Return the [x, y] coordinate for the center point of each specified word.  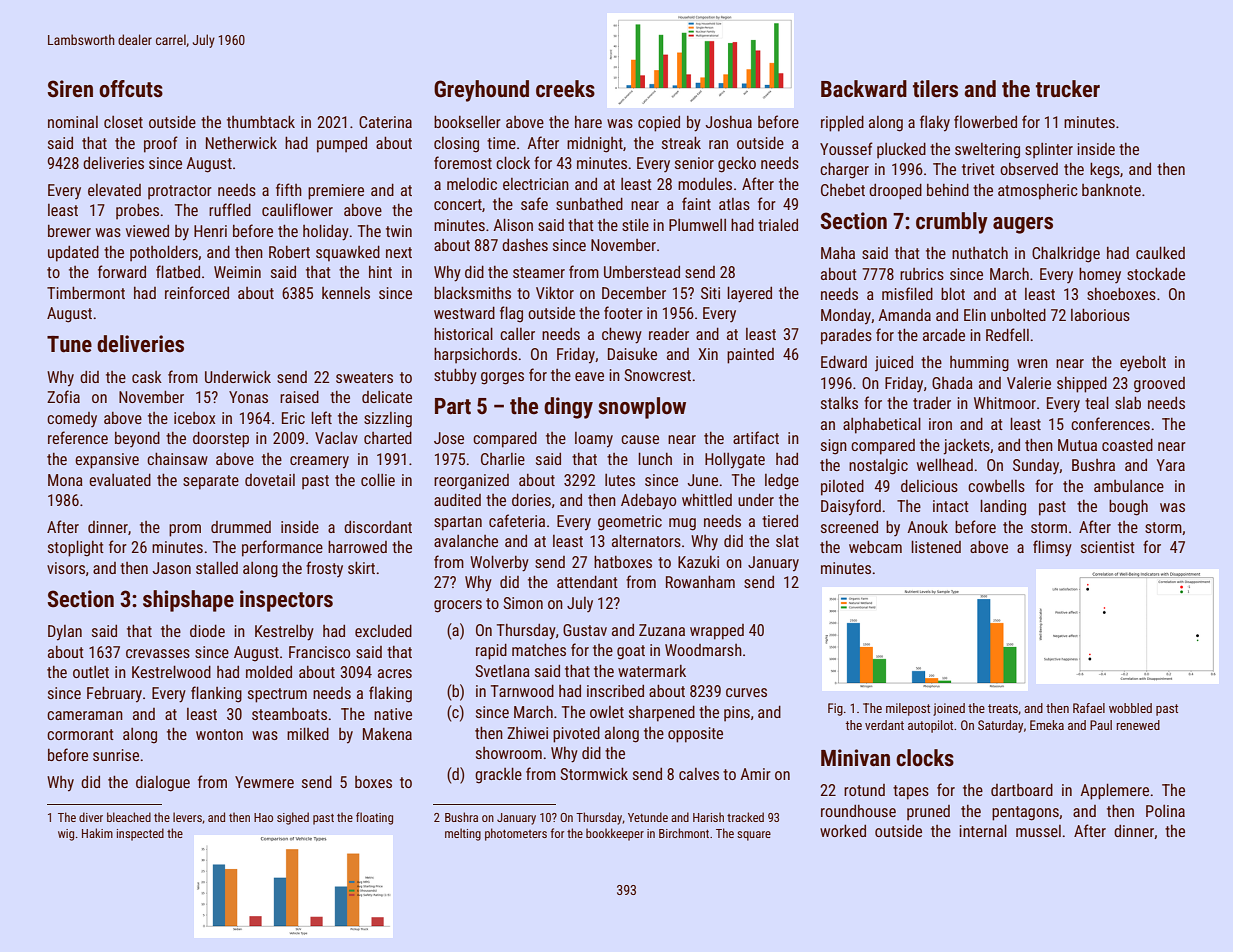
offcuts [131, 89]
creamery [319, 462]
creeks [565, 89]
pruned [928, 813]
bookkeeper [615, 834]
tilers [935, 89]
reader [669, 334]
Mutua [1077, 445]
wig [66, 835]
